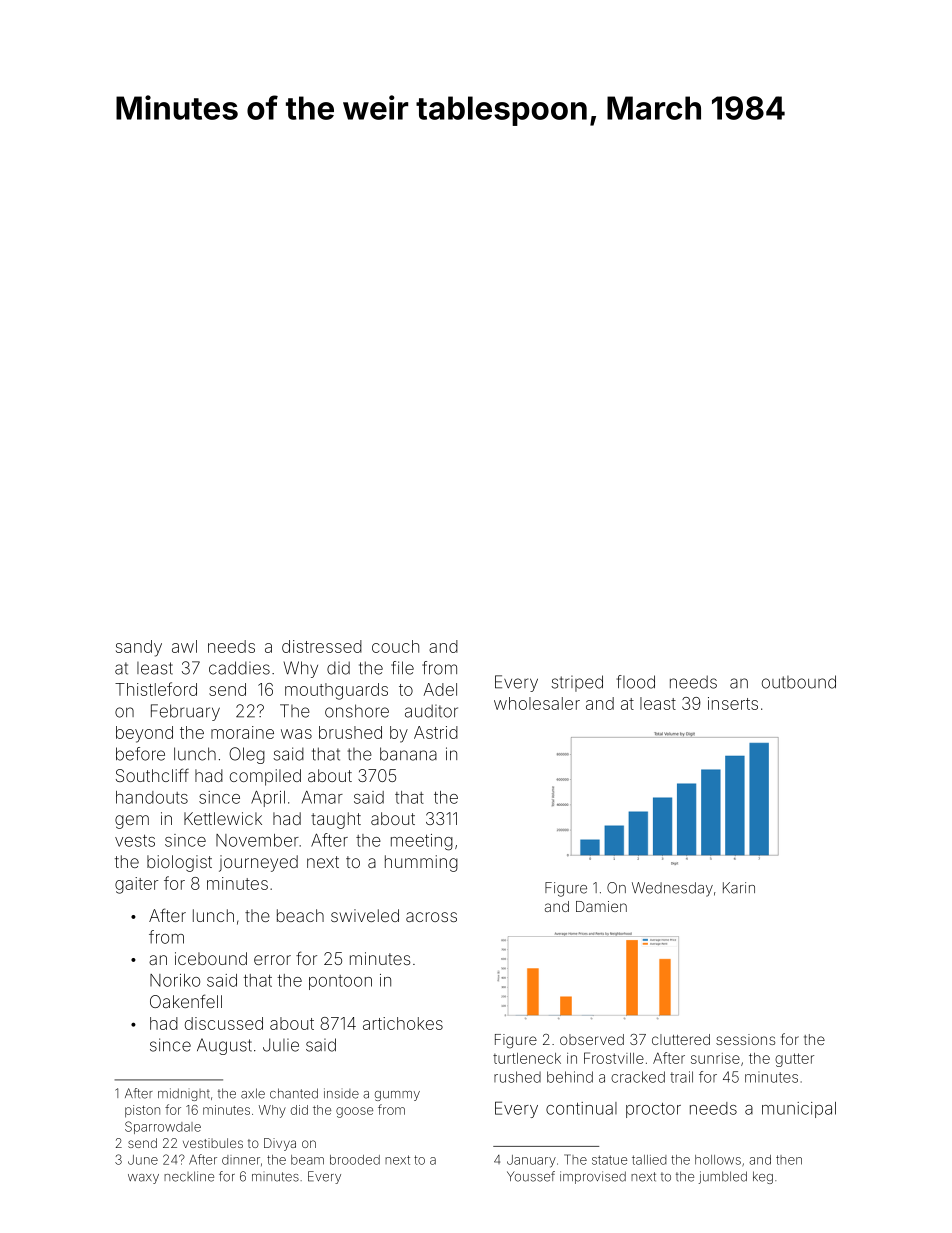 Image resolution: width=952 pixels, height=1233 pixels. Describe the element at coordinates (163, 1127) in the screenshot. I see `Sparrowdale` at that location.
